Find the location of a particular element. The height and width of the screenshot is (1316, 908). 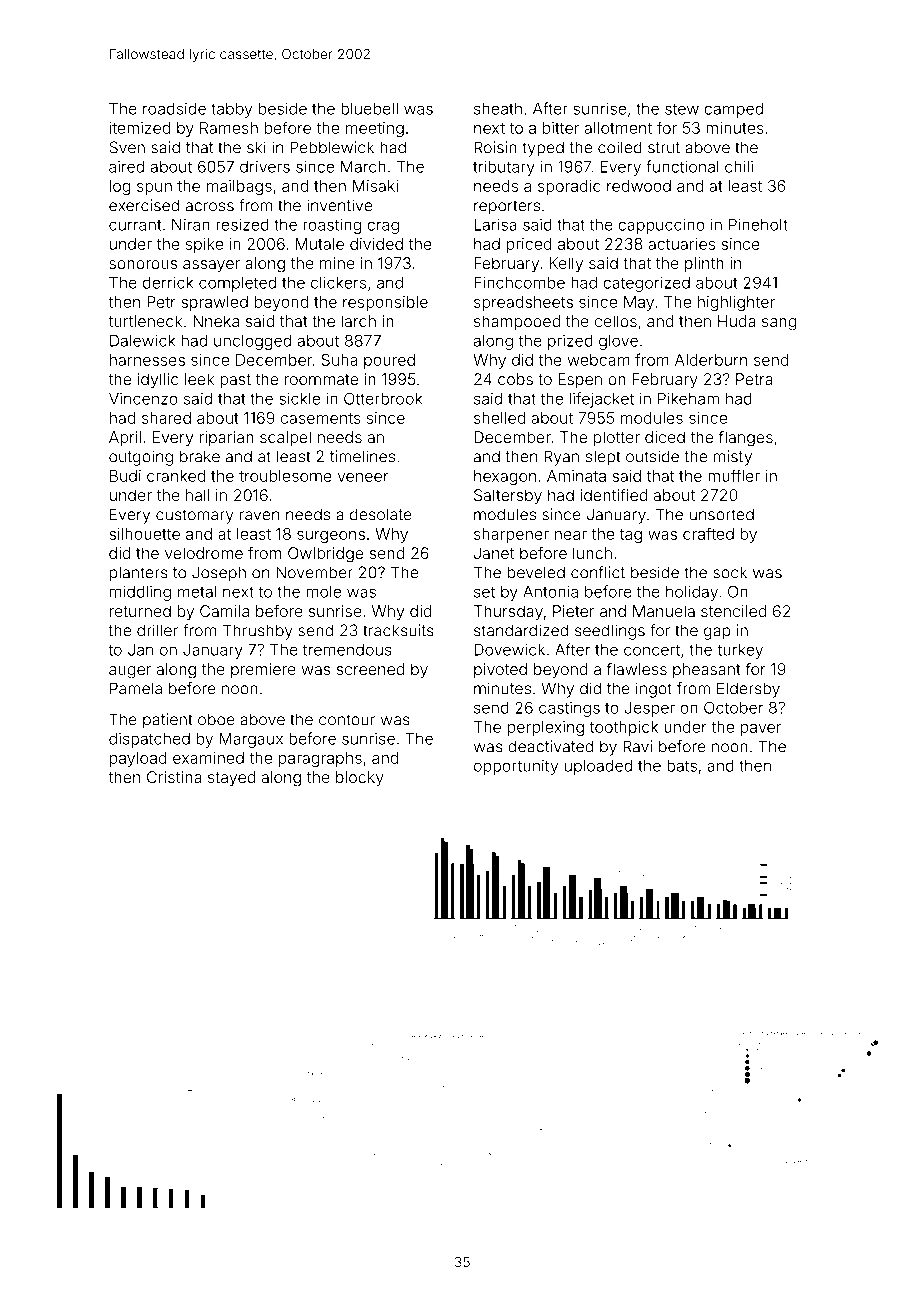

shelled is located at coordinates (499, 418).
